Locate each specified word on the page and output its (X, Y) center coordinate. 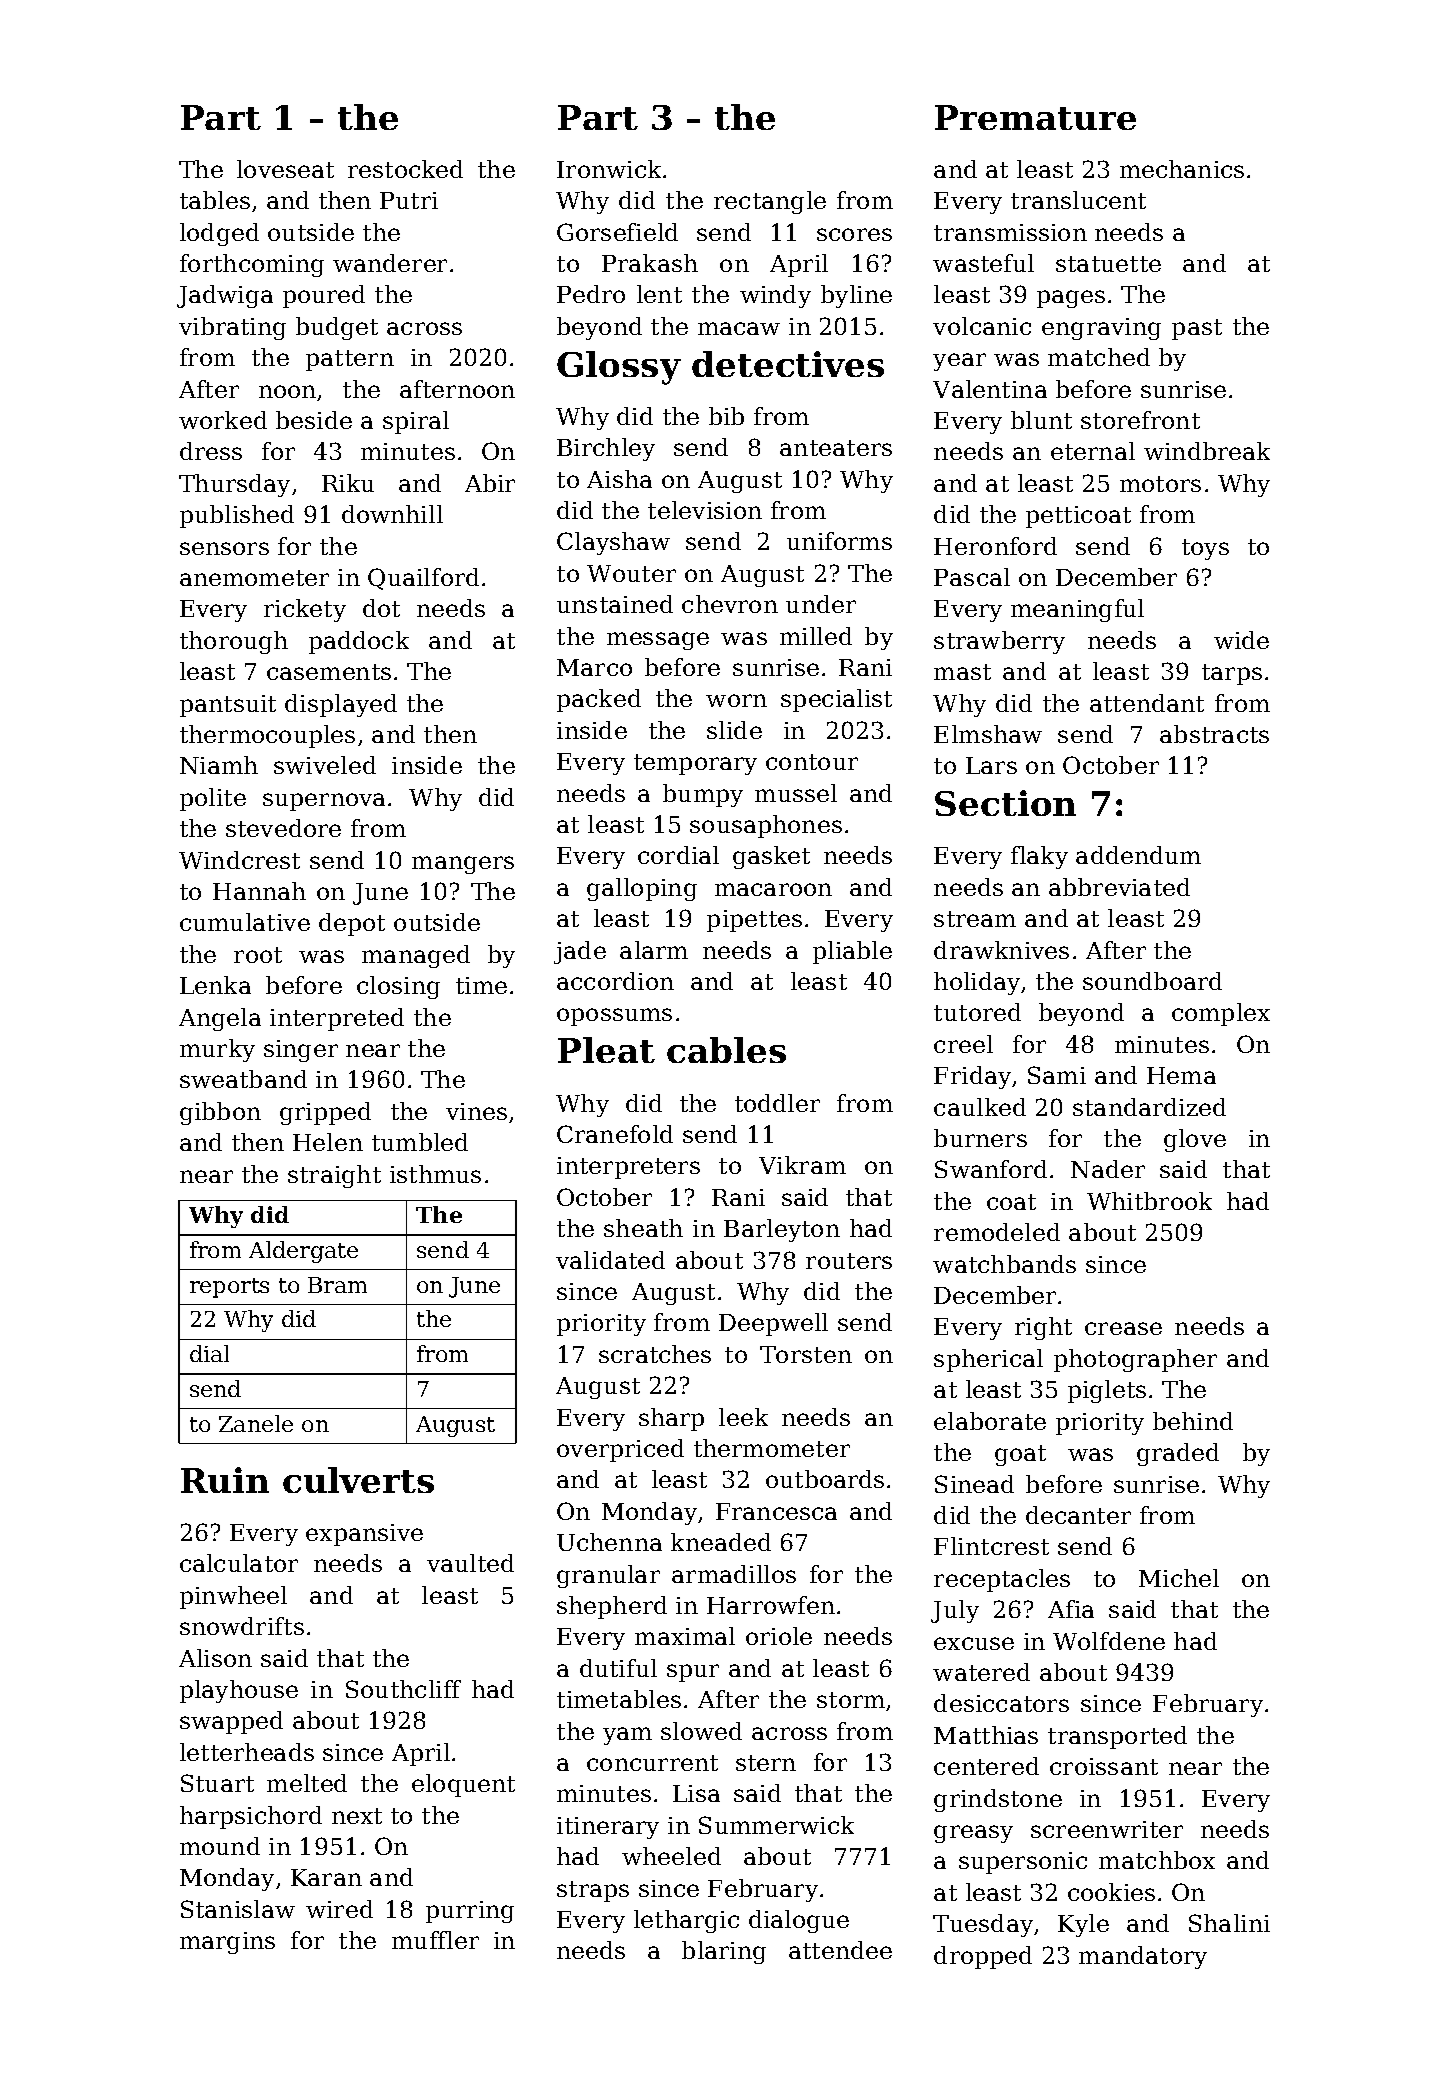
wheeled (671, 1856)
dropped (983, 1957)
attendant (1147, 703)
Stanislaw (238, 1909)
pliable (852, 952)
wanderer (390, 263)
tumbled (420, 1142)
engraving (1101, 329)
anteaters (836, 448)
